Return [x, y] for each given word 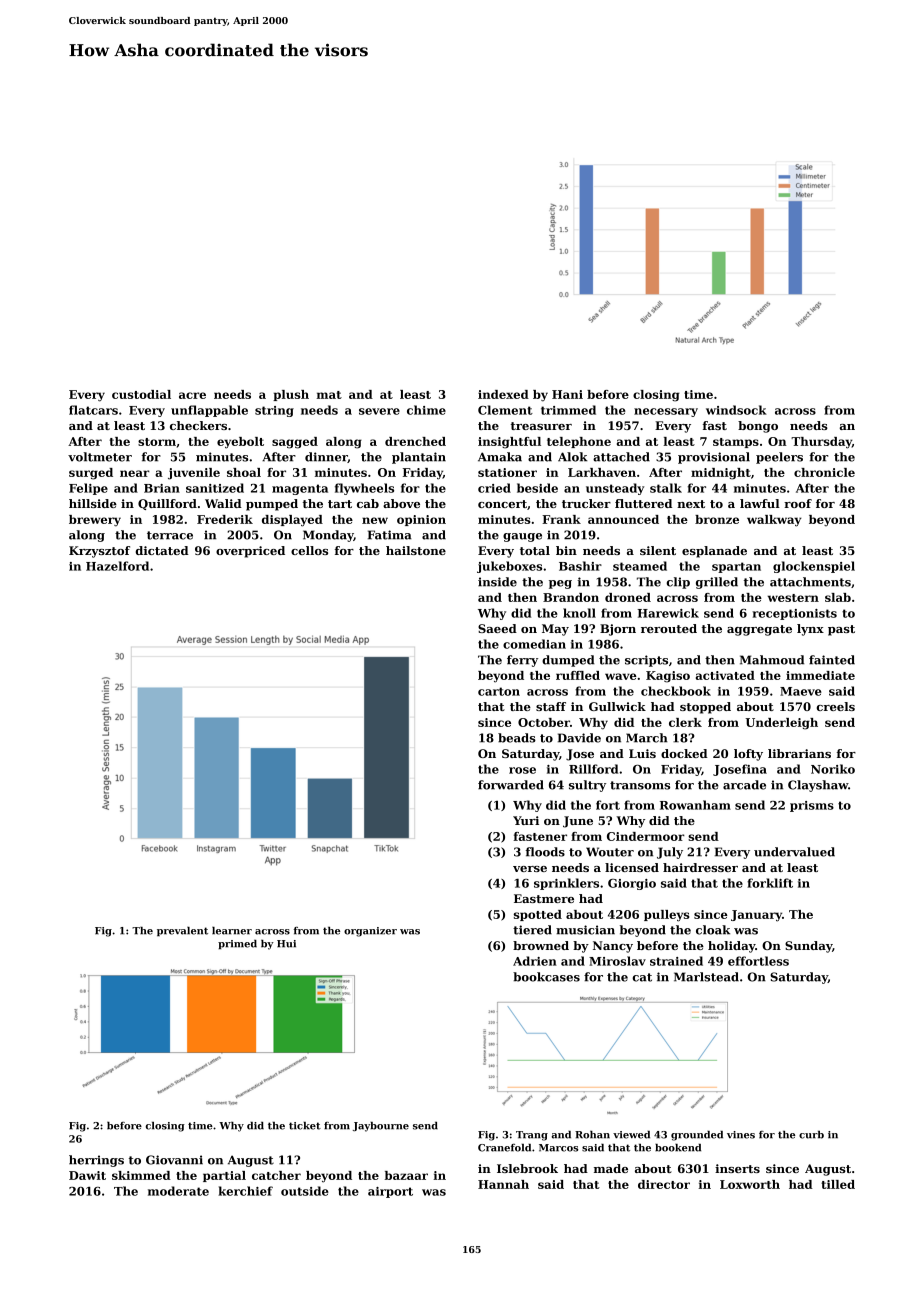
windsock [736, 410]
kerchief [245, 1191]
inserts [737, 1168]
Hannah [503, 1184]
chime [426, 410]
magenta [300, 489]
